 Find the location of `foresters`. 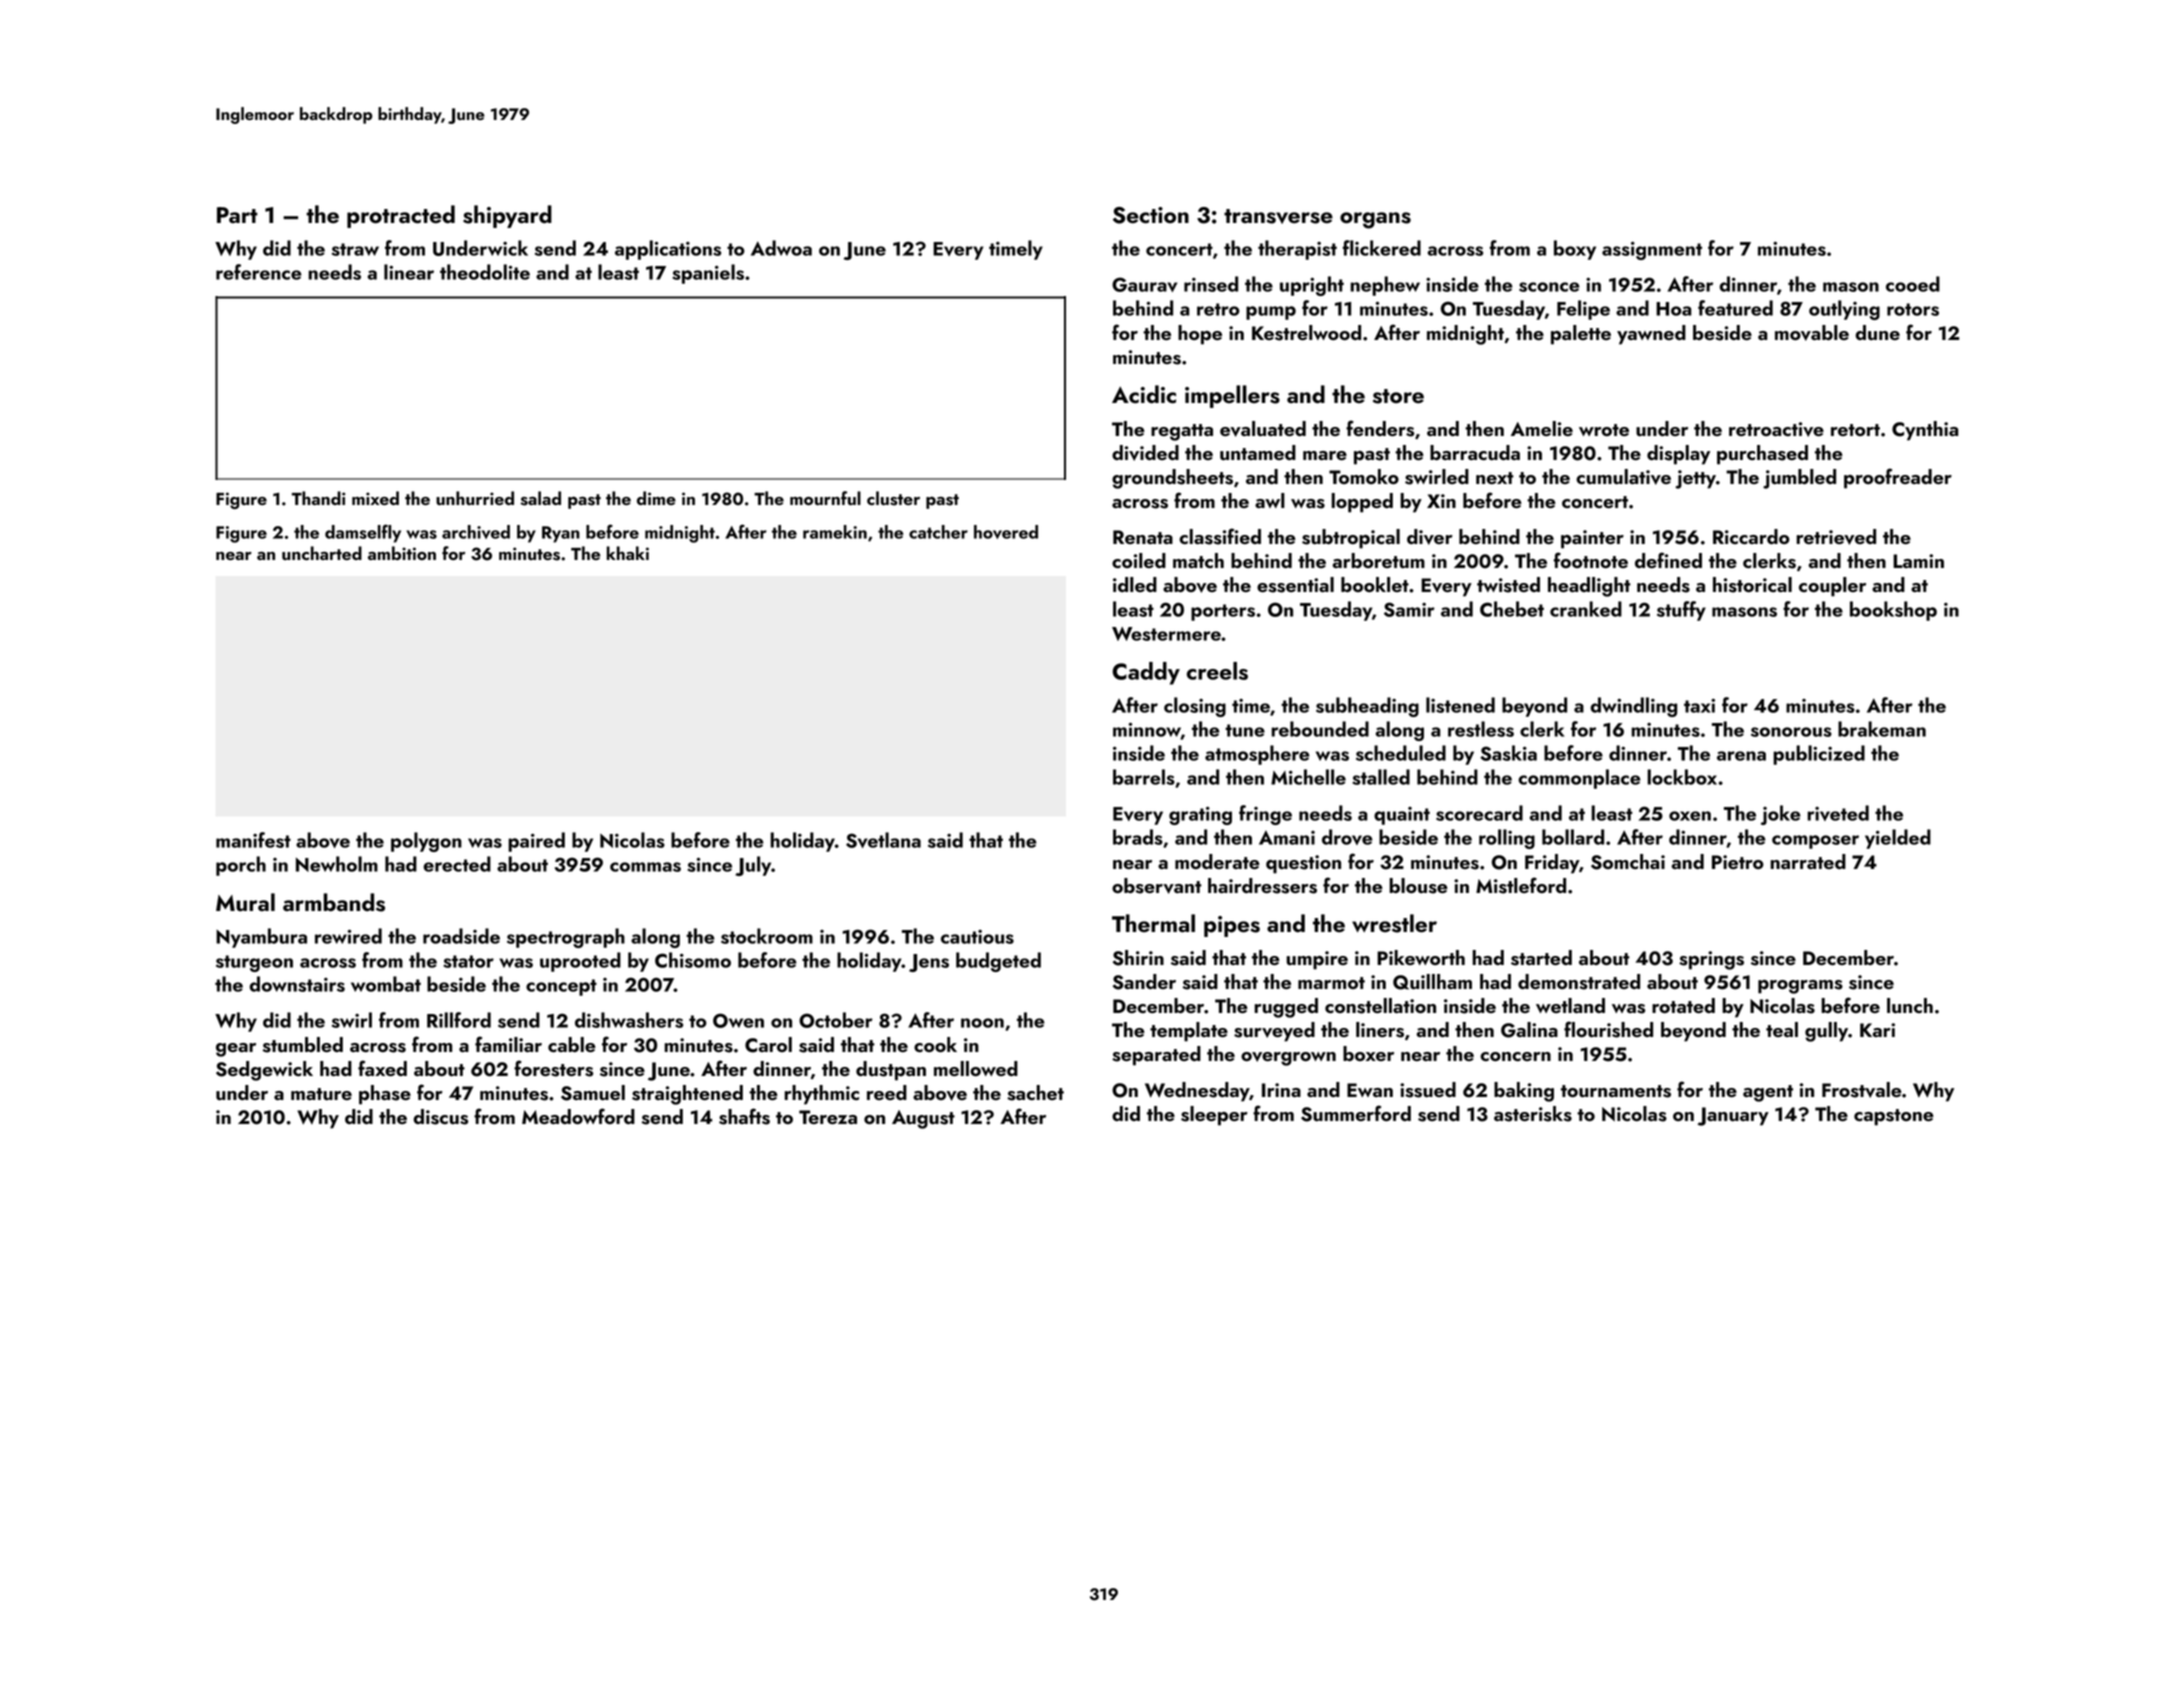

foresters is located at coordinates (553, 1068).
